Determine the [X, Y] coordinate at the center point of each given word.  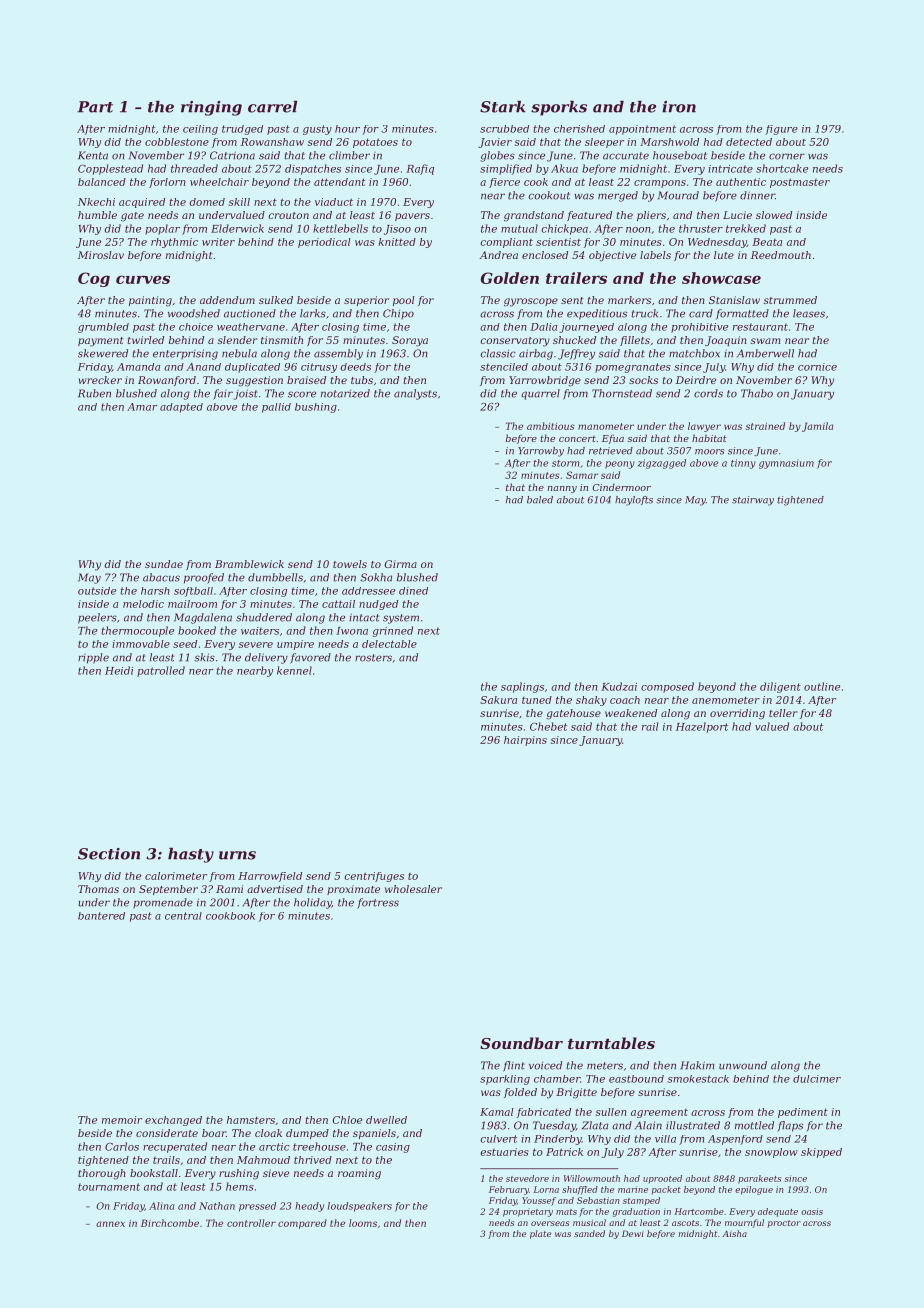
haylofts [634, 501]
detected [749, 142]
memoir [122, 1120]
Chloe [347, 1120]
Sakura [498, 700]
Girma [401, 564]
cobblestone [177, 142]
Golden [510, 278]
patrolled [161, 671]
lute [724, 255]
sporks [559, 108]
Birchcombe [170, 1223]
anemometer [726, 700]
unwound [743, 1065]
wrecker [100, 380]
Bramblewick [249, 564]
